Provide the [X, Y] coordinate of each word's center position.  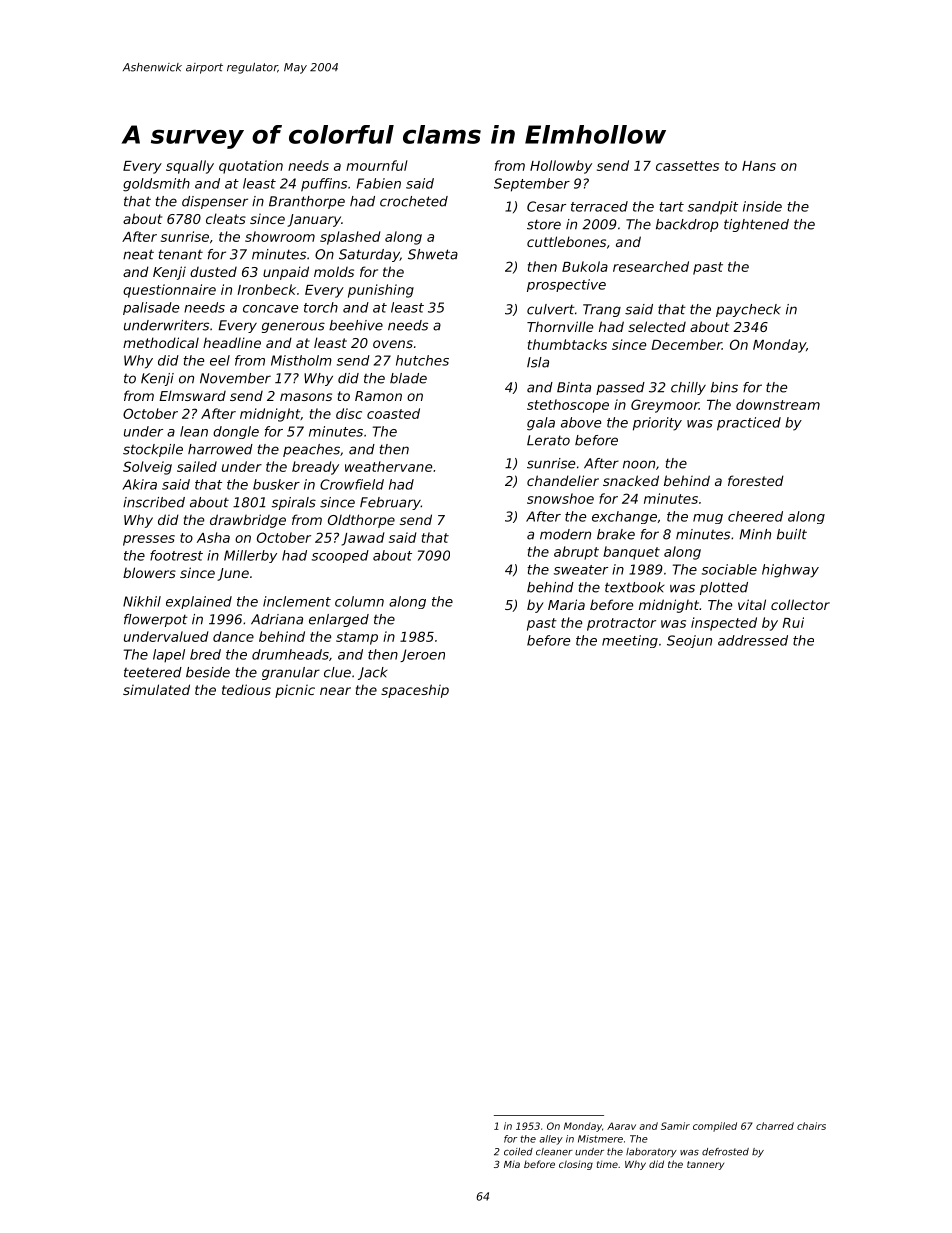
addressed [753, 640]
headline [232, 342]
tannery [705, 1165]
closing [576, 1165]
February [390, 503]
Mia [512, 1164]
